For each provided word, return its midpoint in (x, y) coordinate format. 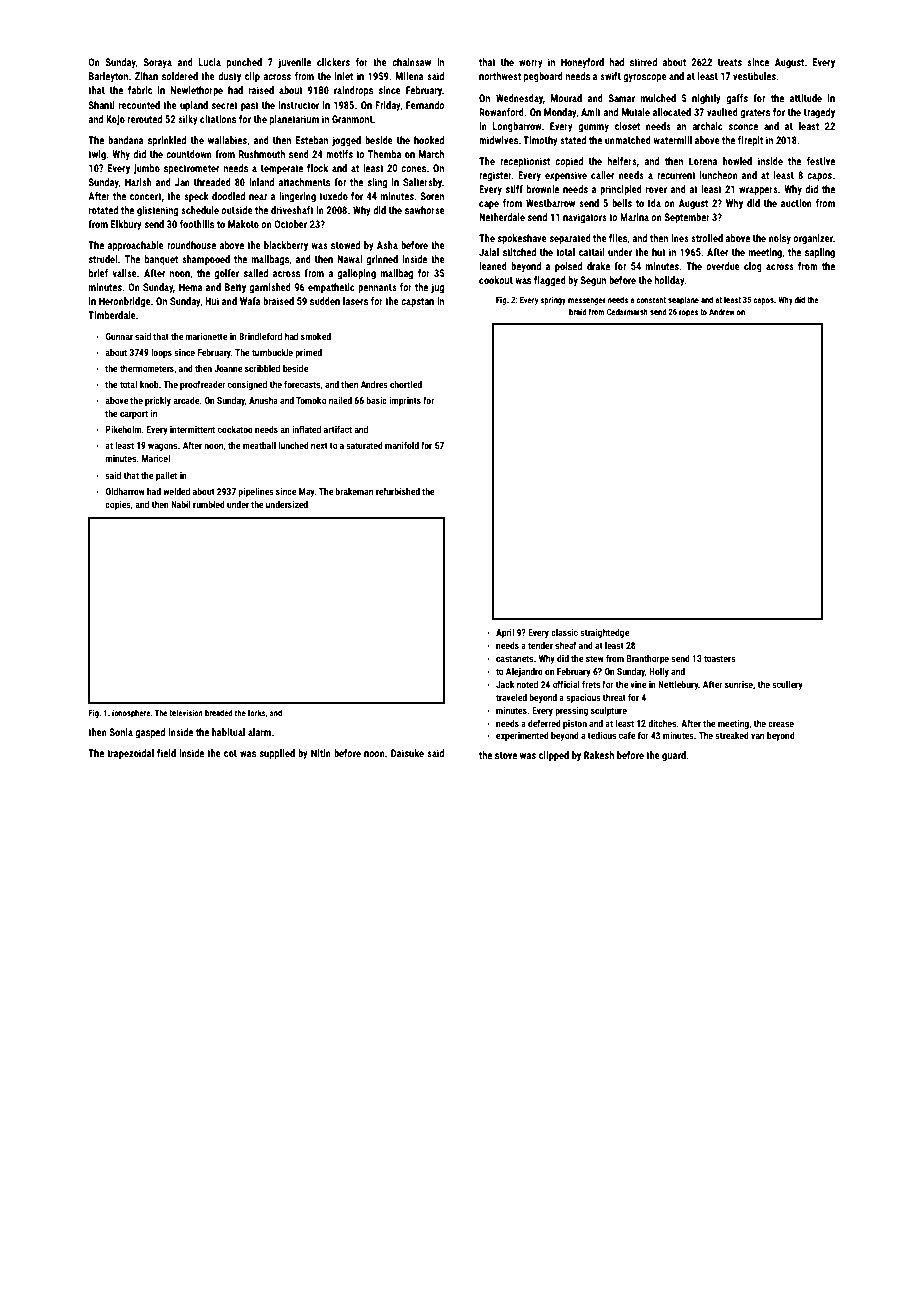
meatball (259, 445)
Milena (410, 76)
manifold (402, 445)
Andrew (722, 311)
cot (230, 753)
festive (821, 161)
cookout (496, 280)
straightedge (604, 633)
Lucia (210, 62)
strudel (103, 259)
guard (674, 756)
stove (506, 755)
